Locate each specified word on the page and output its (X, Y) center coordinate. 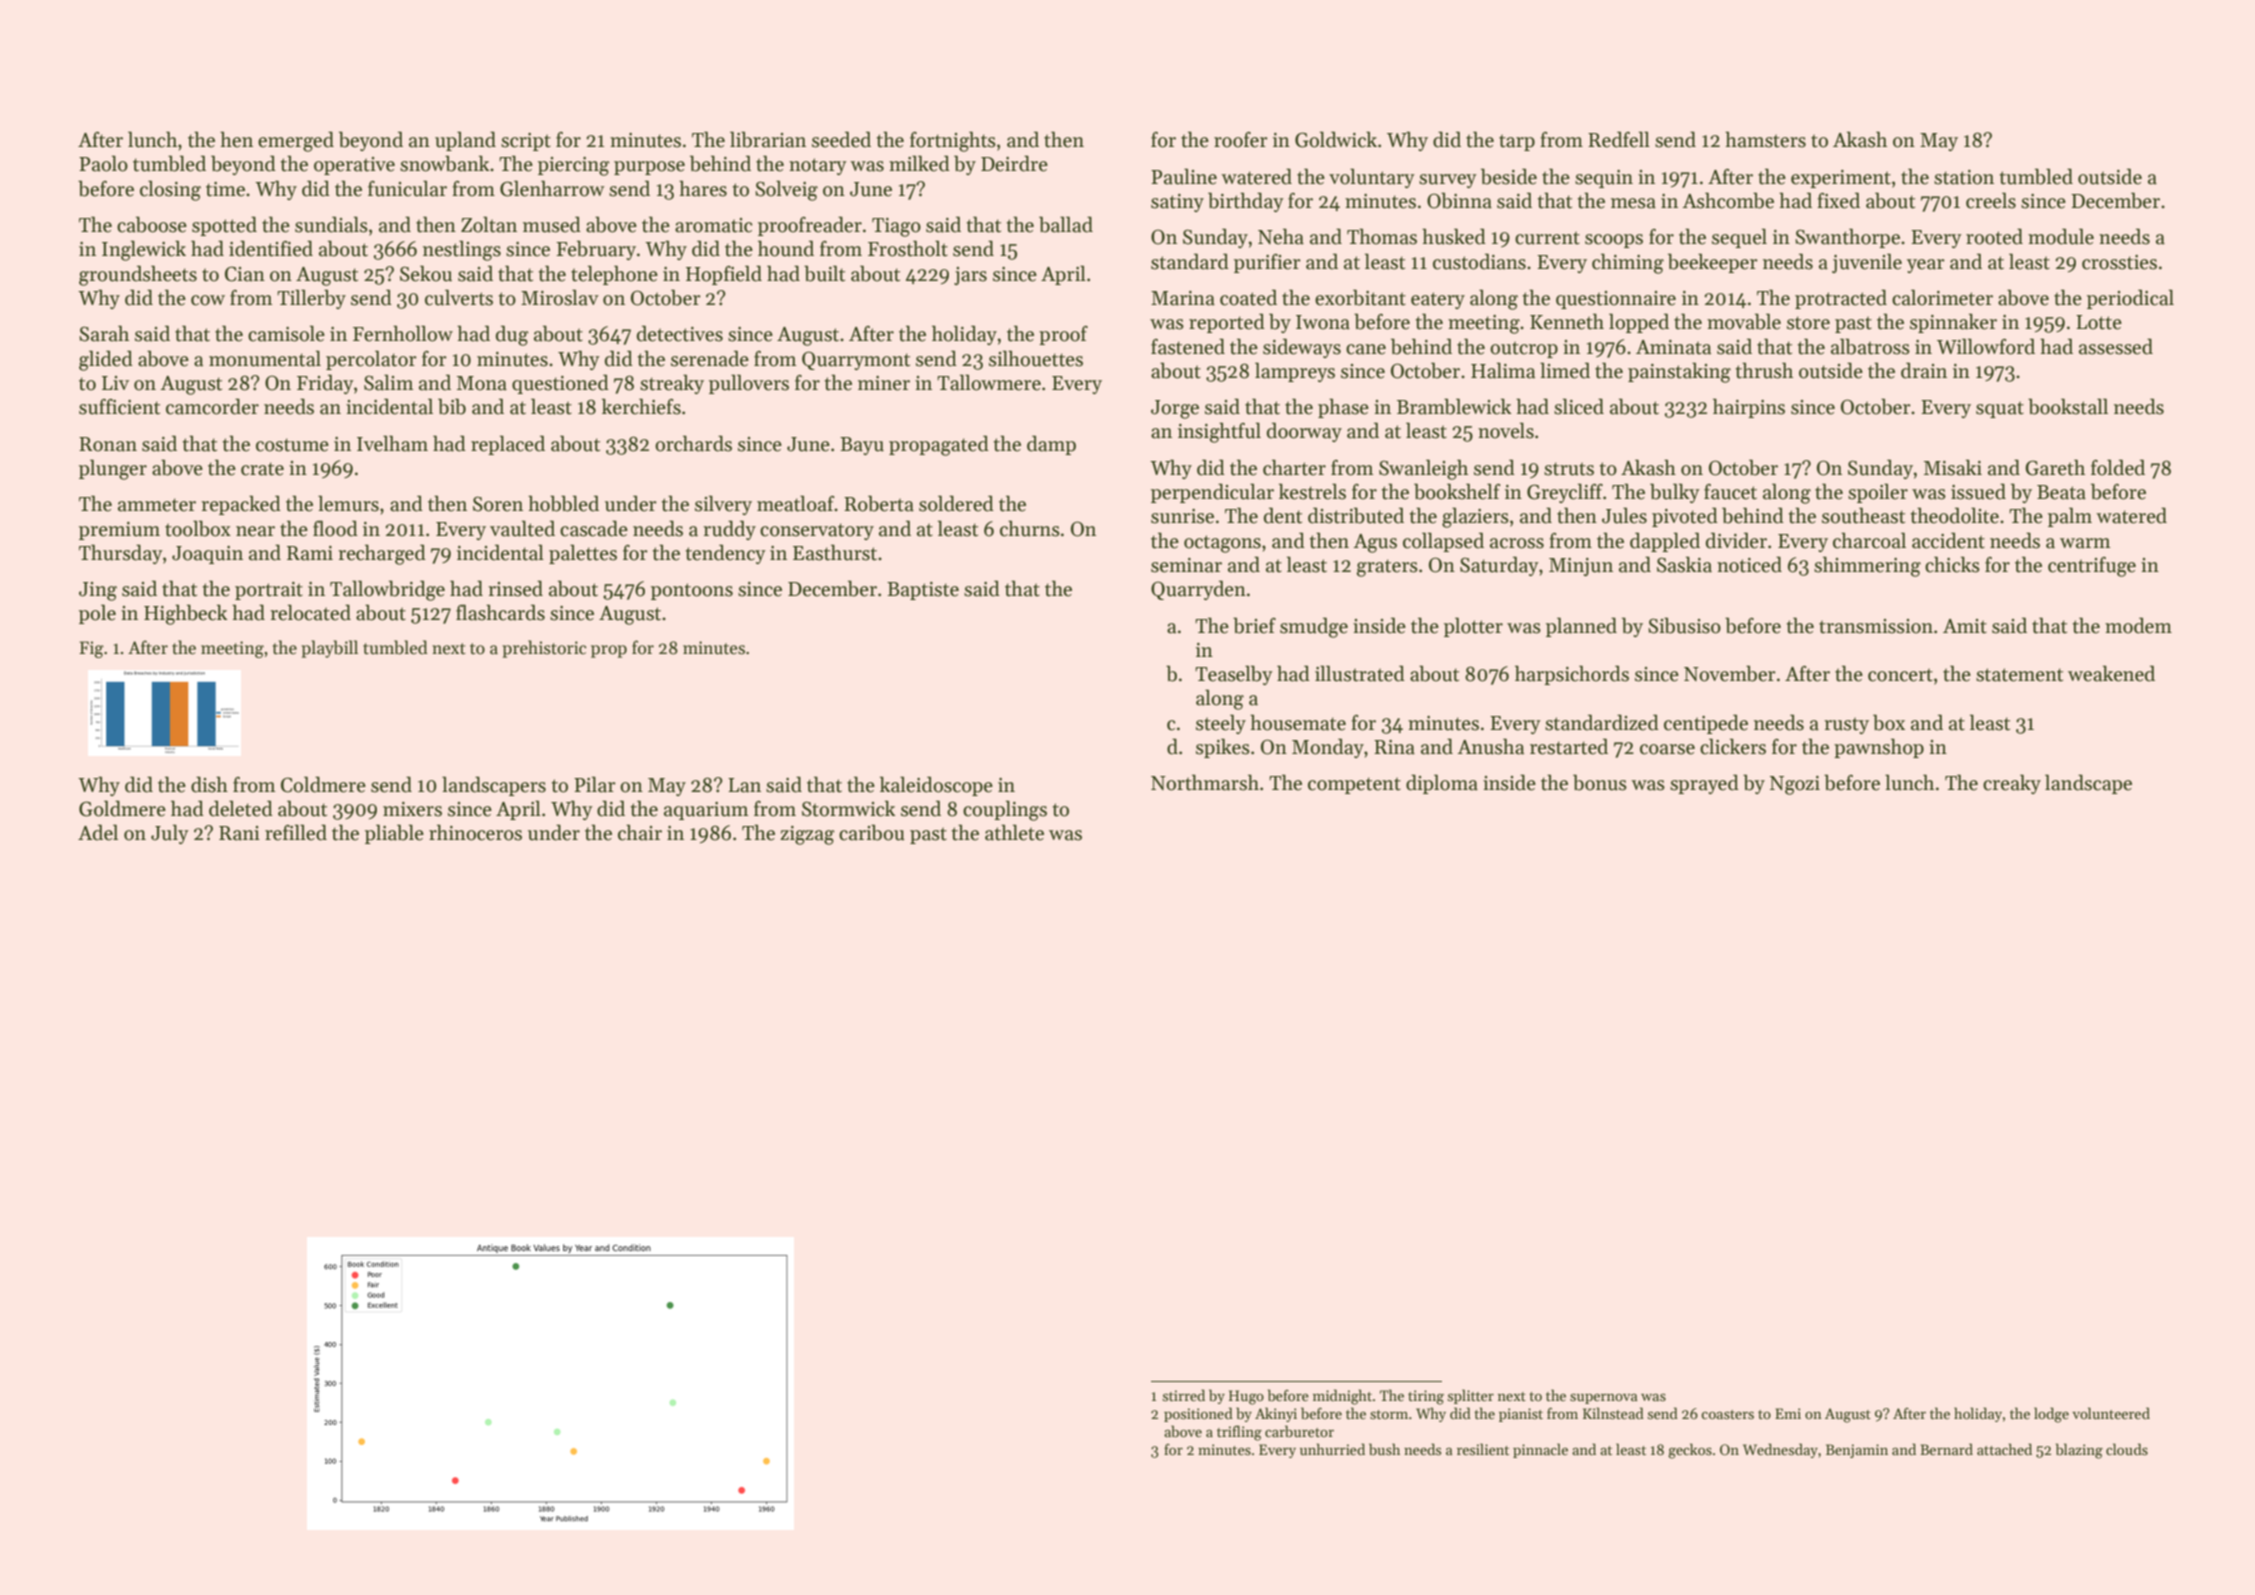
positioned (1198, 1414)
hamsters (1765, 139)
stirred (1184, 1395)
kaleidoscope (936, 786)
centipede (1706, 724)
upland (465, 141)
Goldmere (122, 808)
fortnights (953, 141)
